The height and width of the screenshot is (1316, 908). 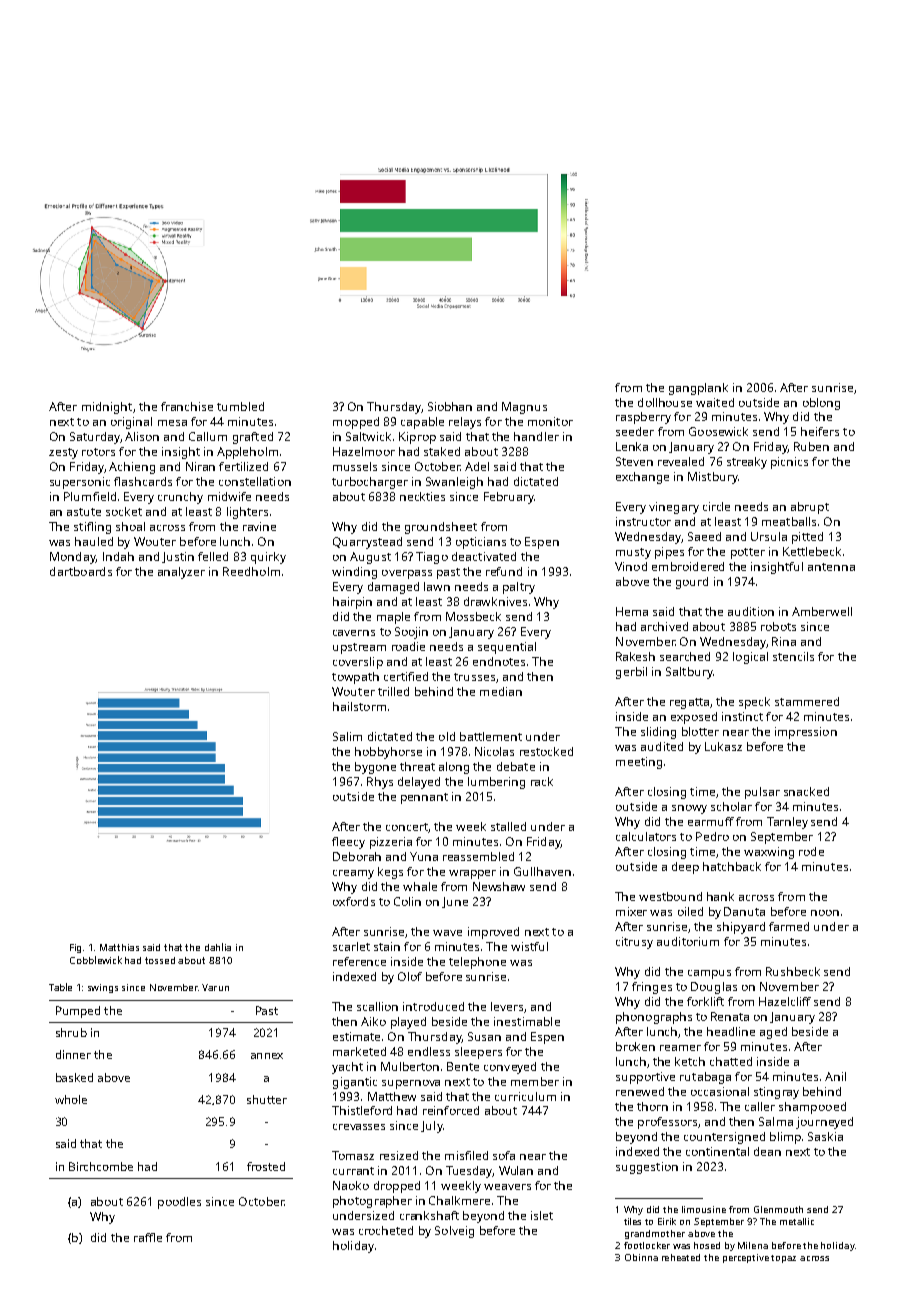 I want to click on raffle, so click(x=148, y=1237).
